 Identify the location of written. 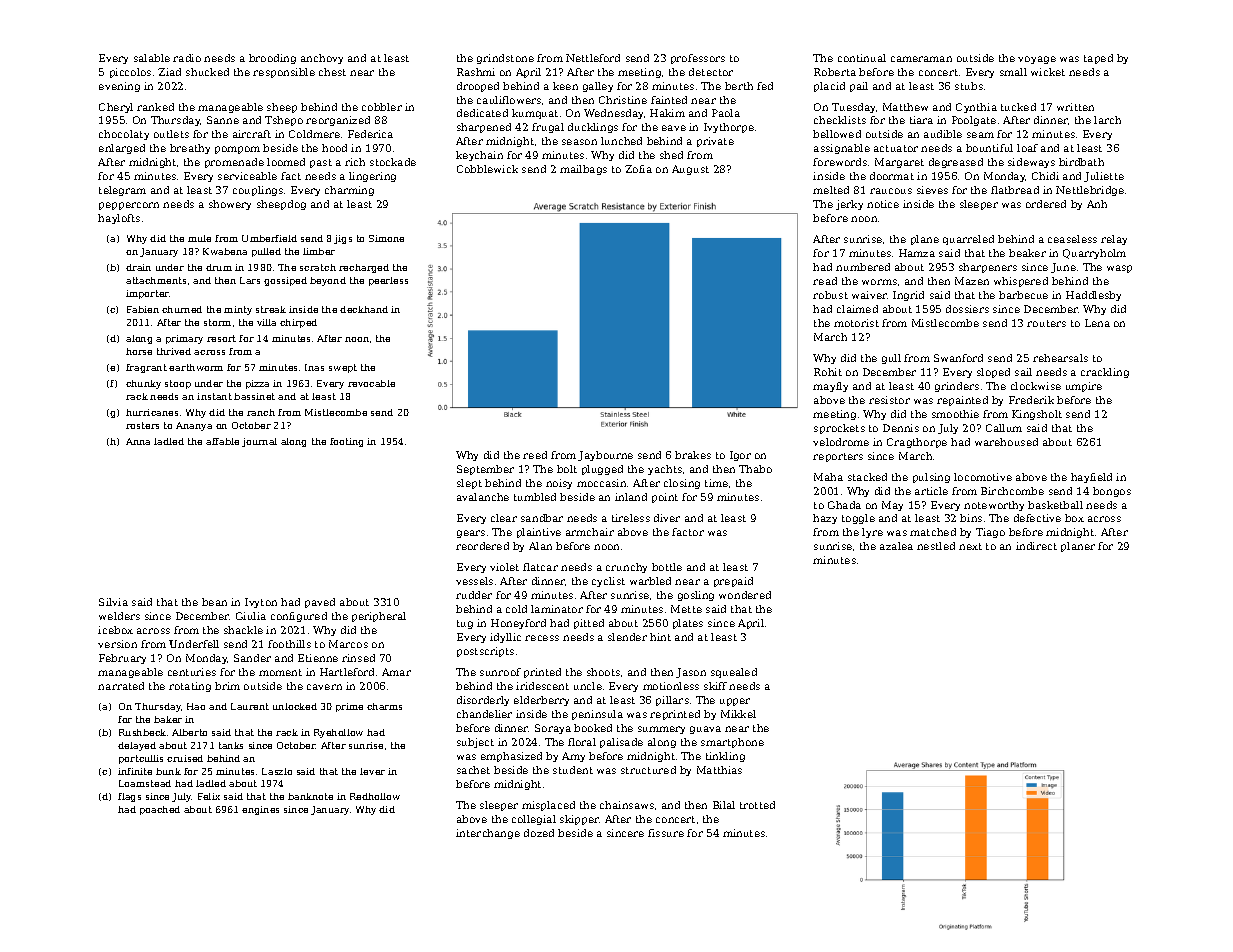
(1075, 107).
